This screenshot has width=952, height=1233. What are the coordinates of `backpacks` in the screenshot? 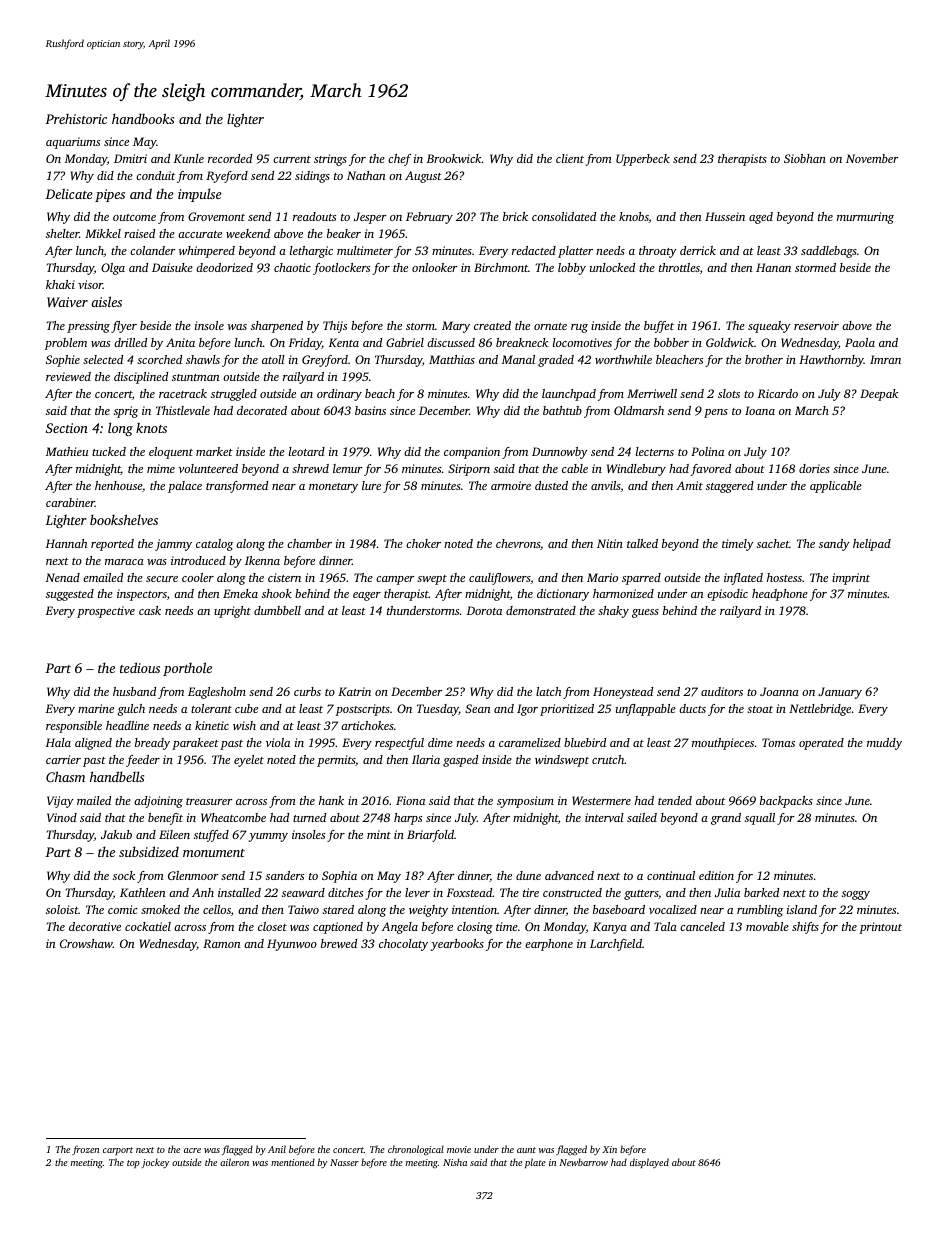 It's located at (786, 802).
